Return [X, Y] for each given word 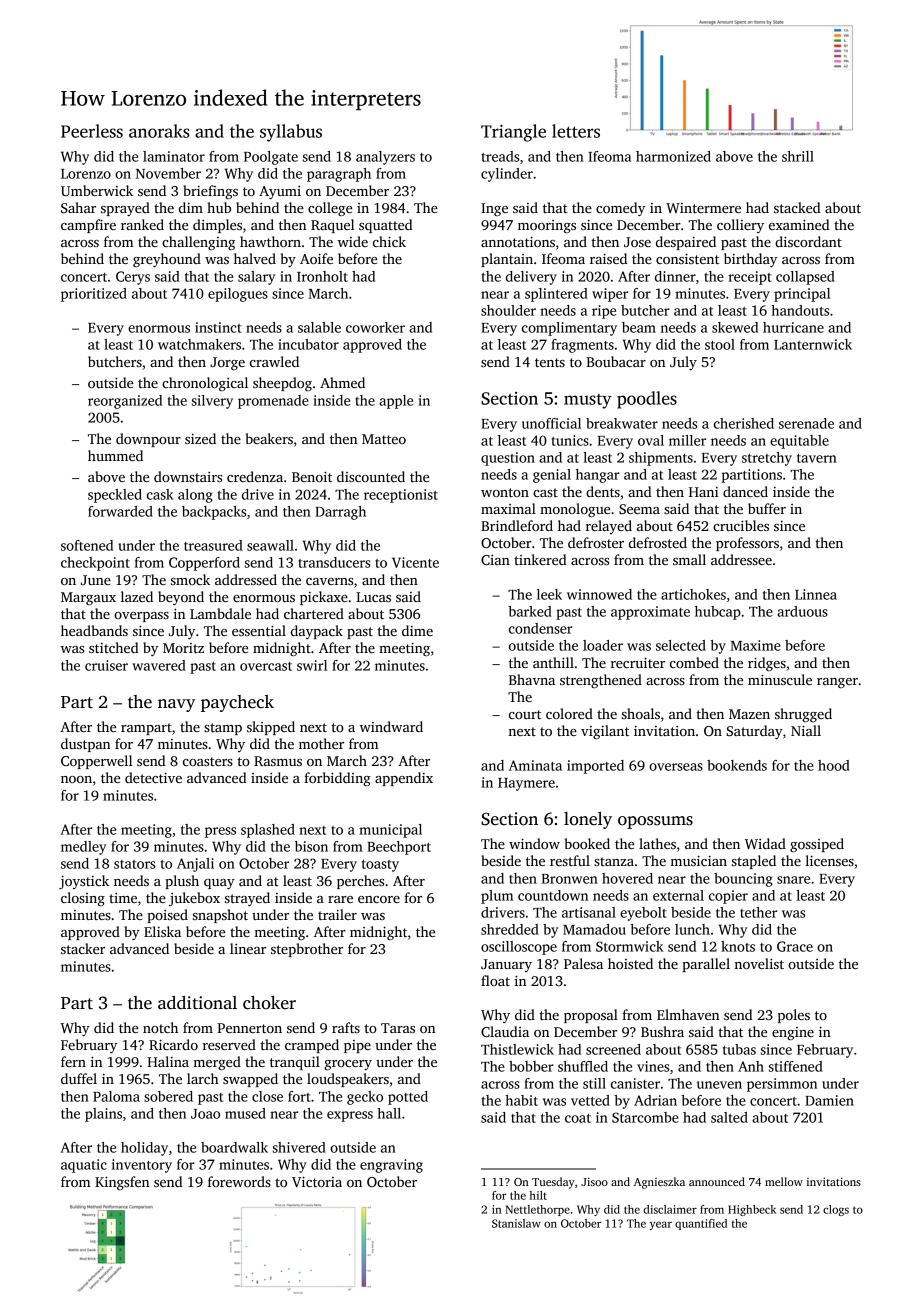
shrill [798, 156]
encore [379, 899]
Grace [795, 946]
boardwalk [234, 1147]
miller [687, 440]
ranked [142, 224]
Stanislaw [516, 1223]
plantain [507, 260]
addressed [246, 579]
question [508, 459]
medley [83, 848]
